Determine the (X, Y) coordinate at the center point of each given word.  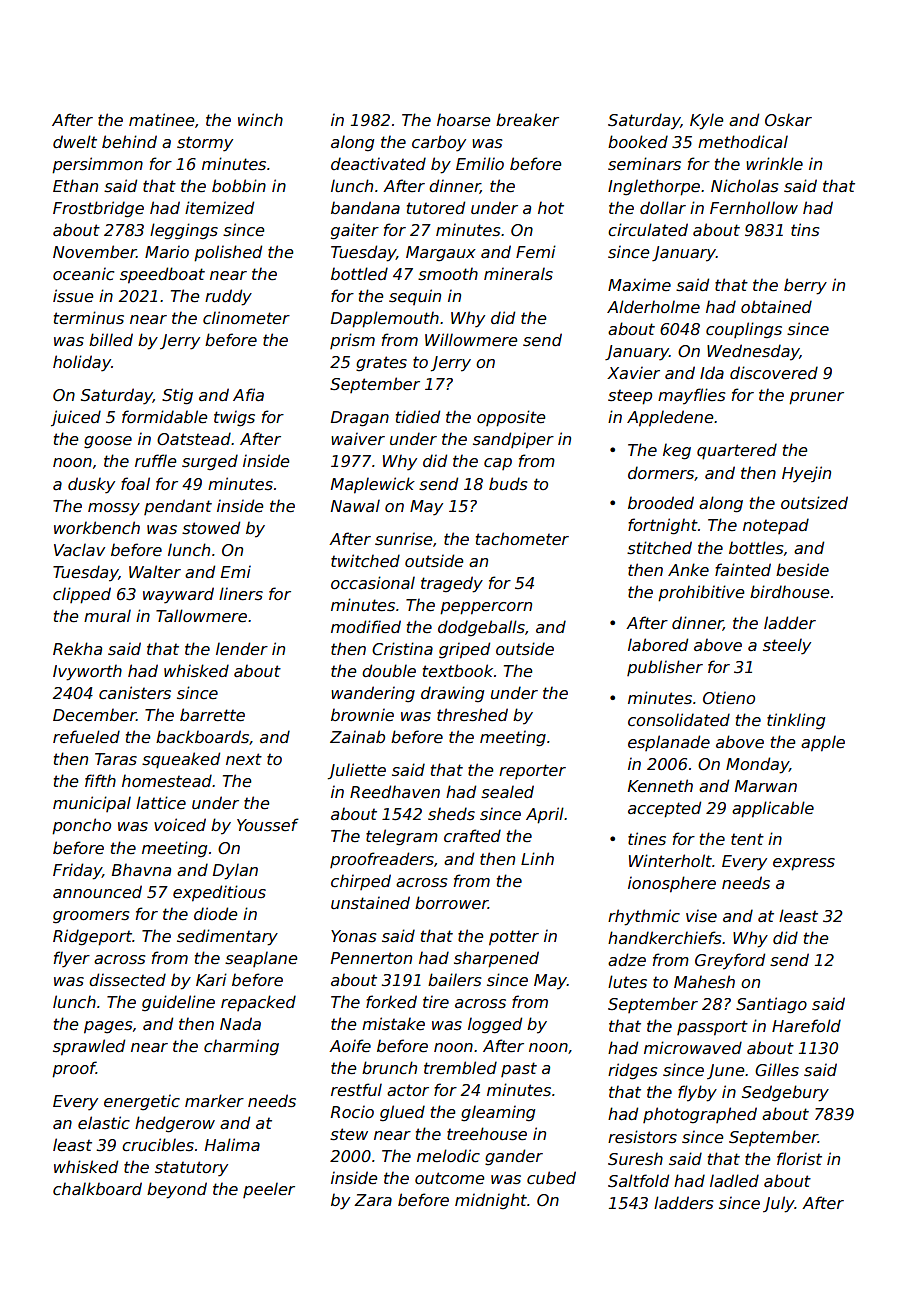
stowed (211, 528)
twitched (365, 561)
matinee (162, 120)
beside (802, 570)
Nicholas (745, 186)
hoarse (464, 120)
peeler (269, 1190)
